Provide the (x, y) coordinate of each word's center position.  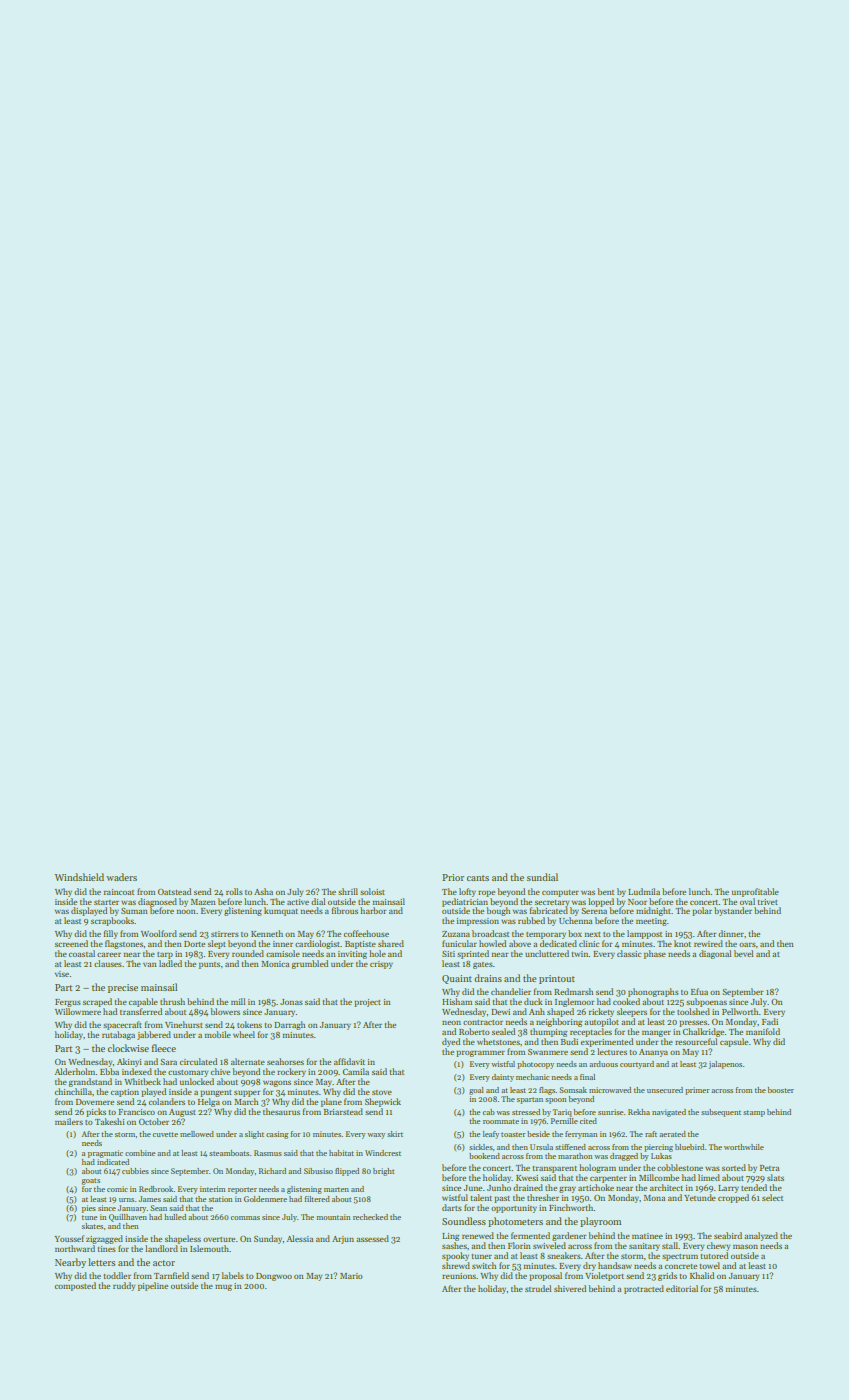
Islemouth (209, 1248)
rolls (234, 891)
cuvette (165, 1134)
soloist (372, 891)
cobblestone (680, 1167)
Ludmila (644, 891)
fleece (164, 1048)
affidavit (349, 1061)
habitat (341, 1153)
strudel (538, 1288)
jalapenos (725, 1065)
